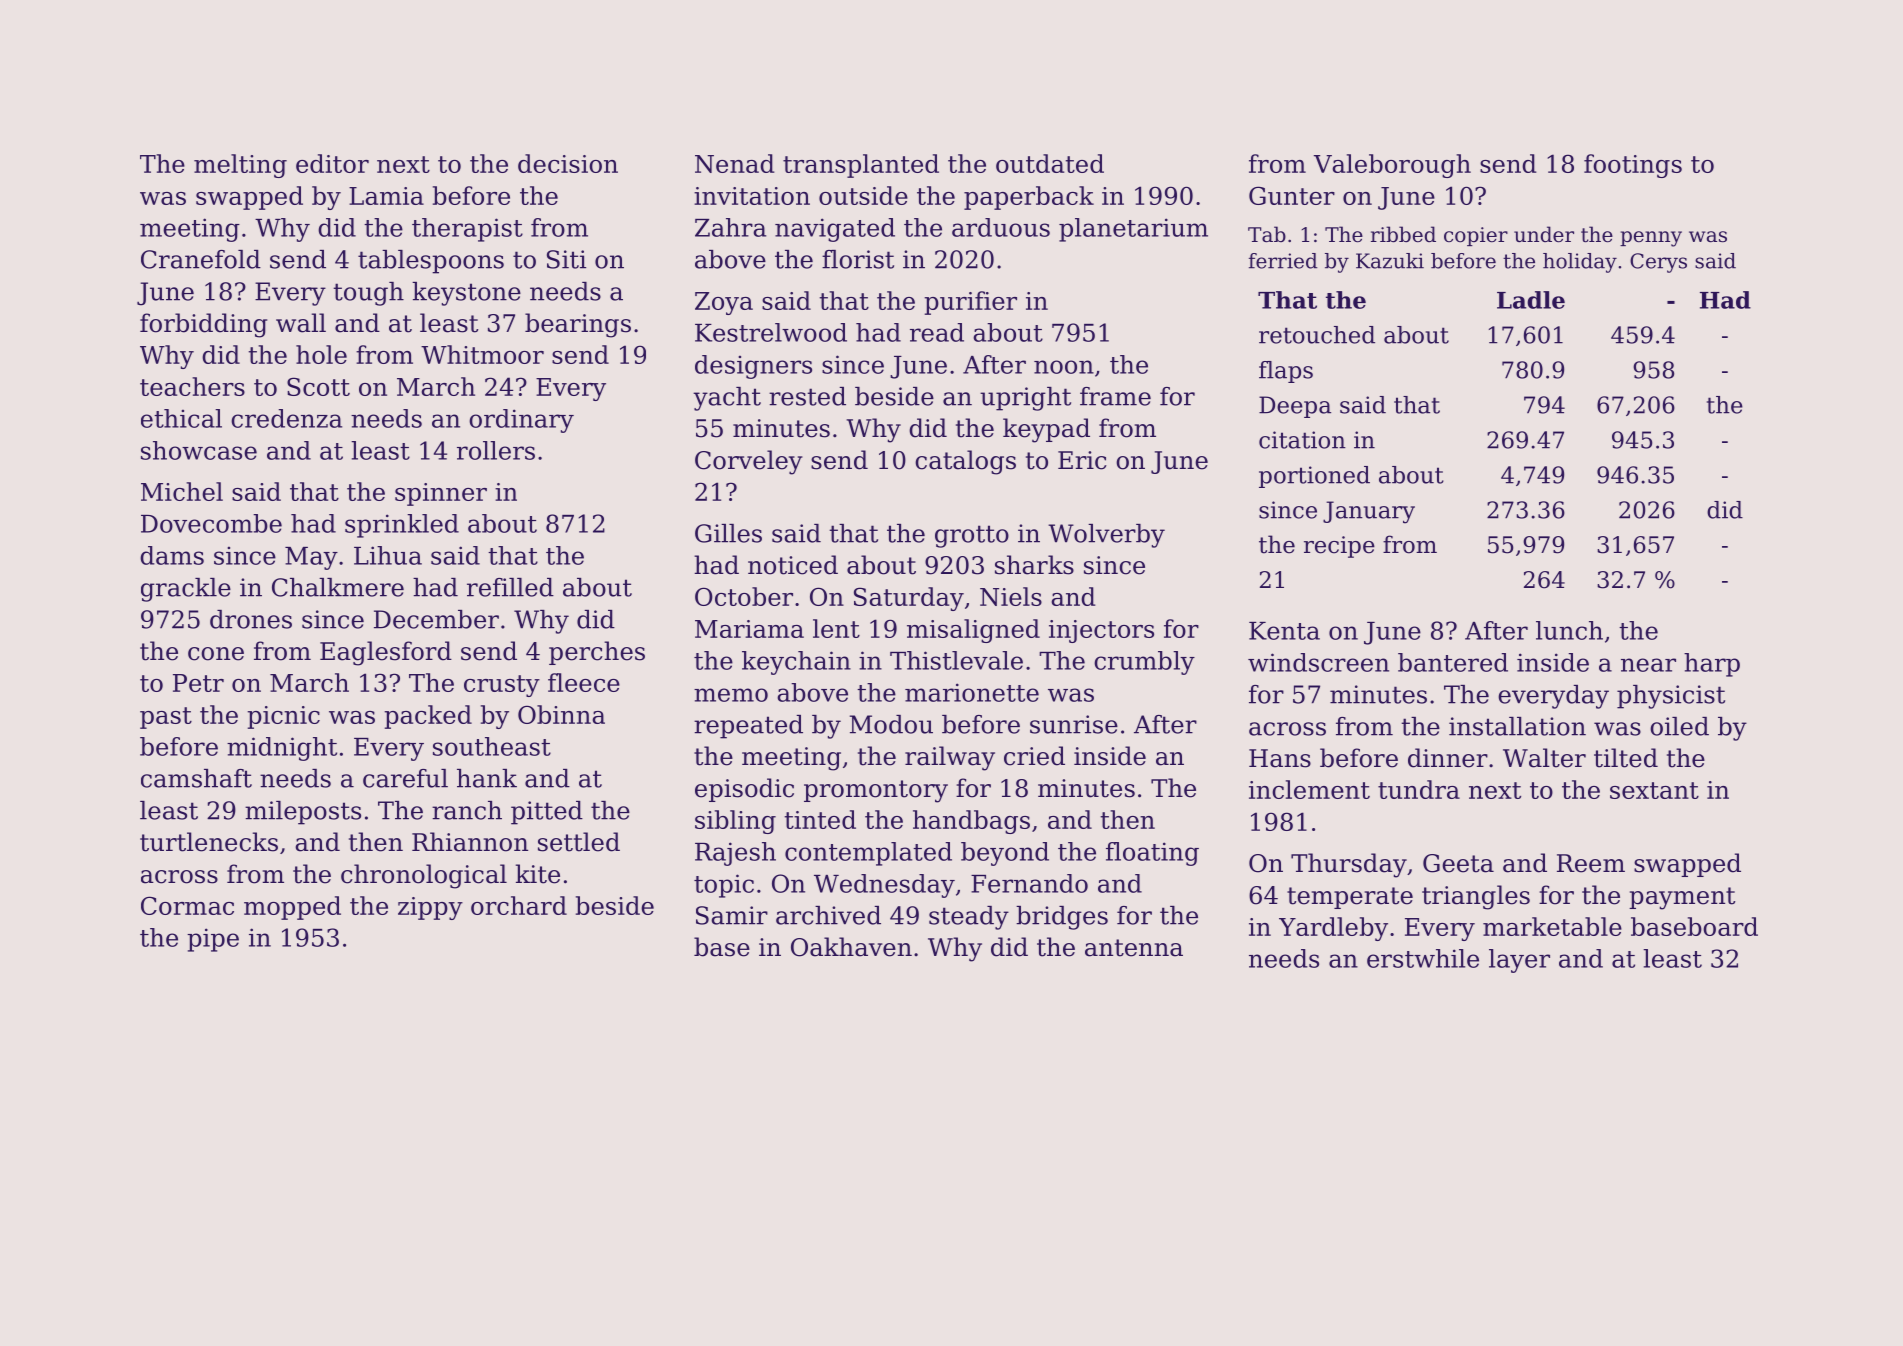 Image resolution: width=1903 pixels, height=1346 pixels. Describe the element at coordinates (213, 940) in the image. I see `pipe` at that location.
